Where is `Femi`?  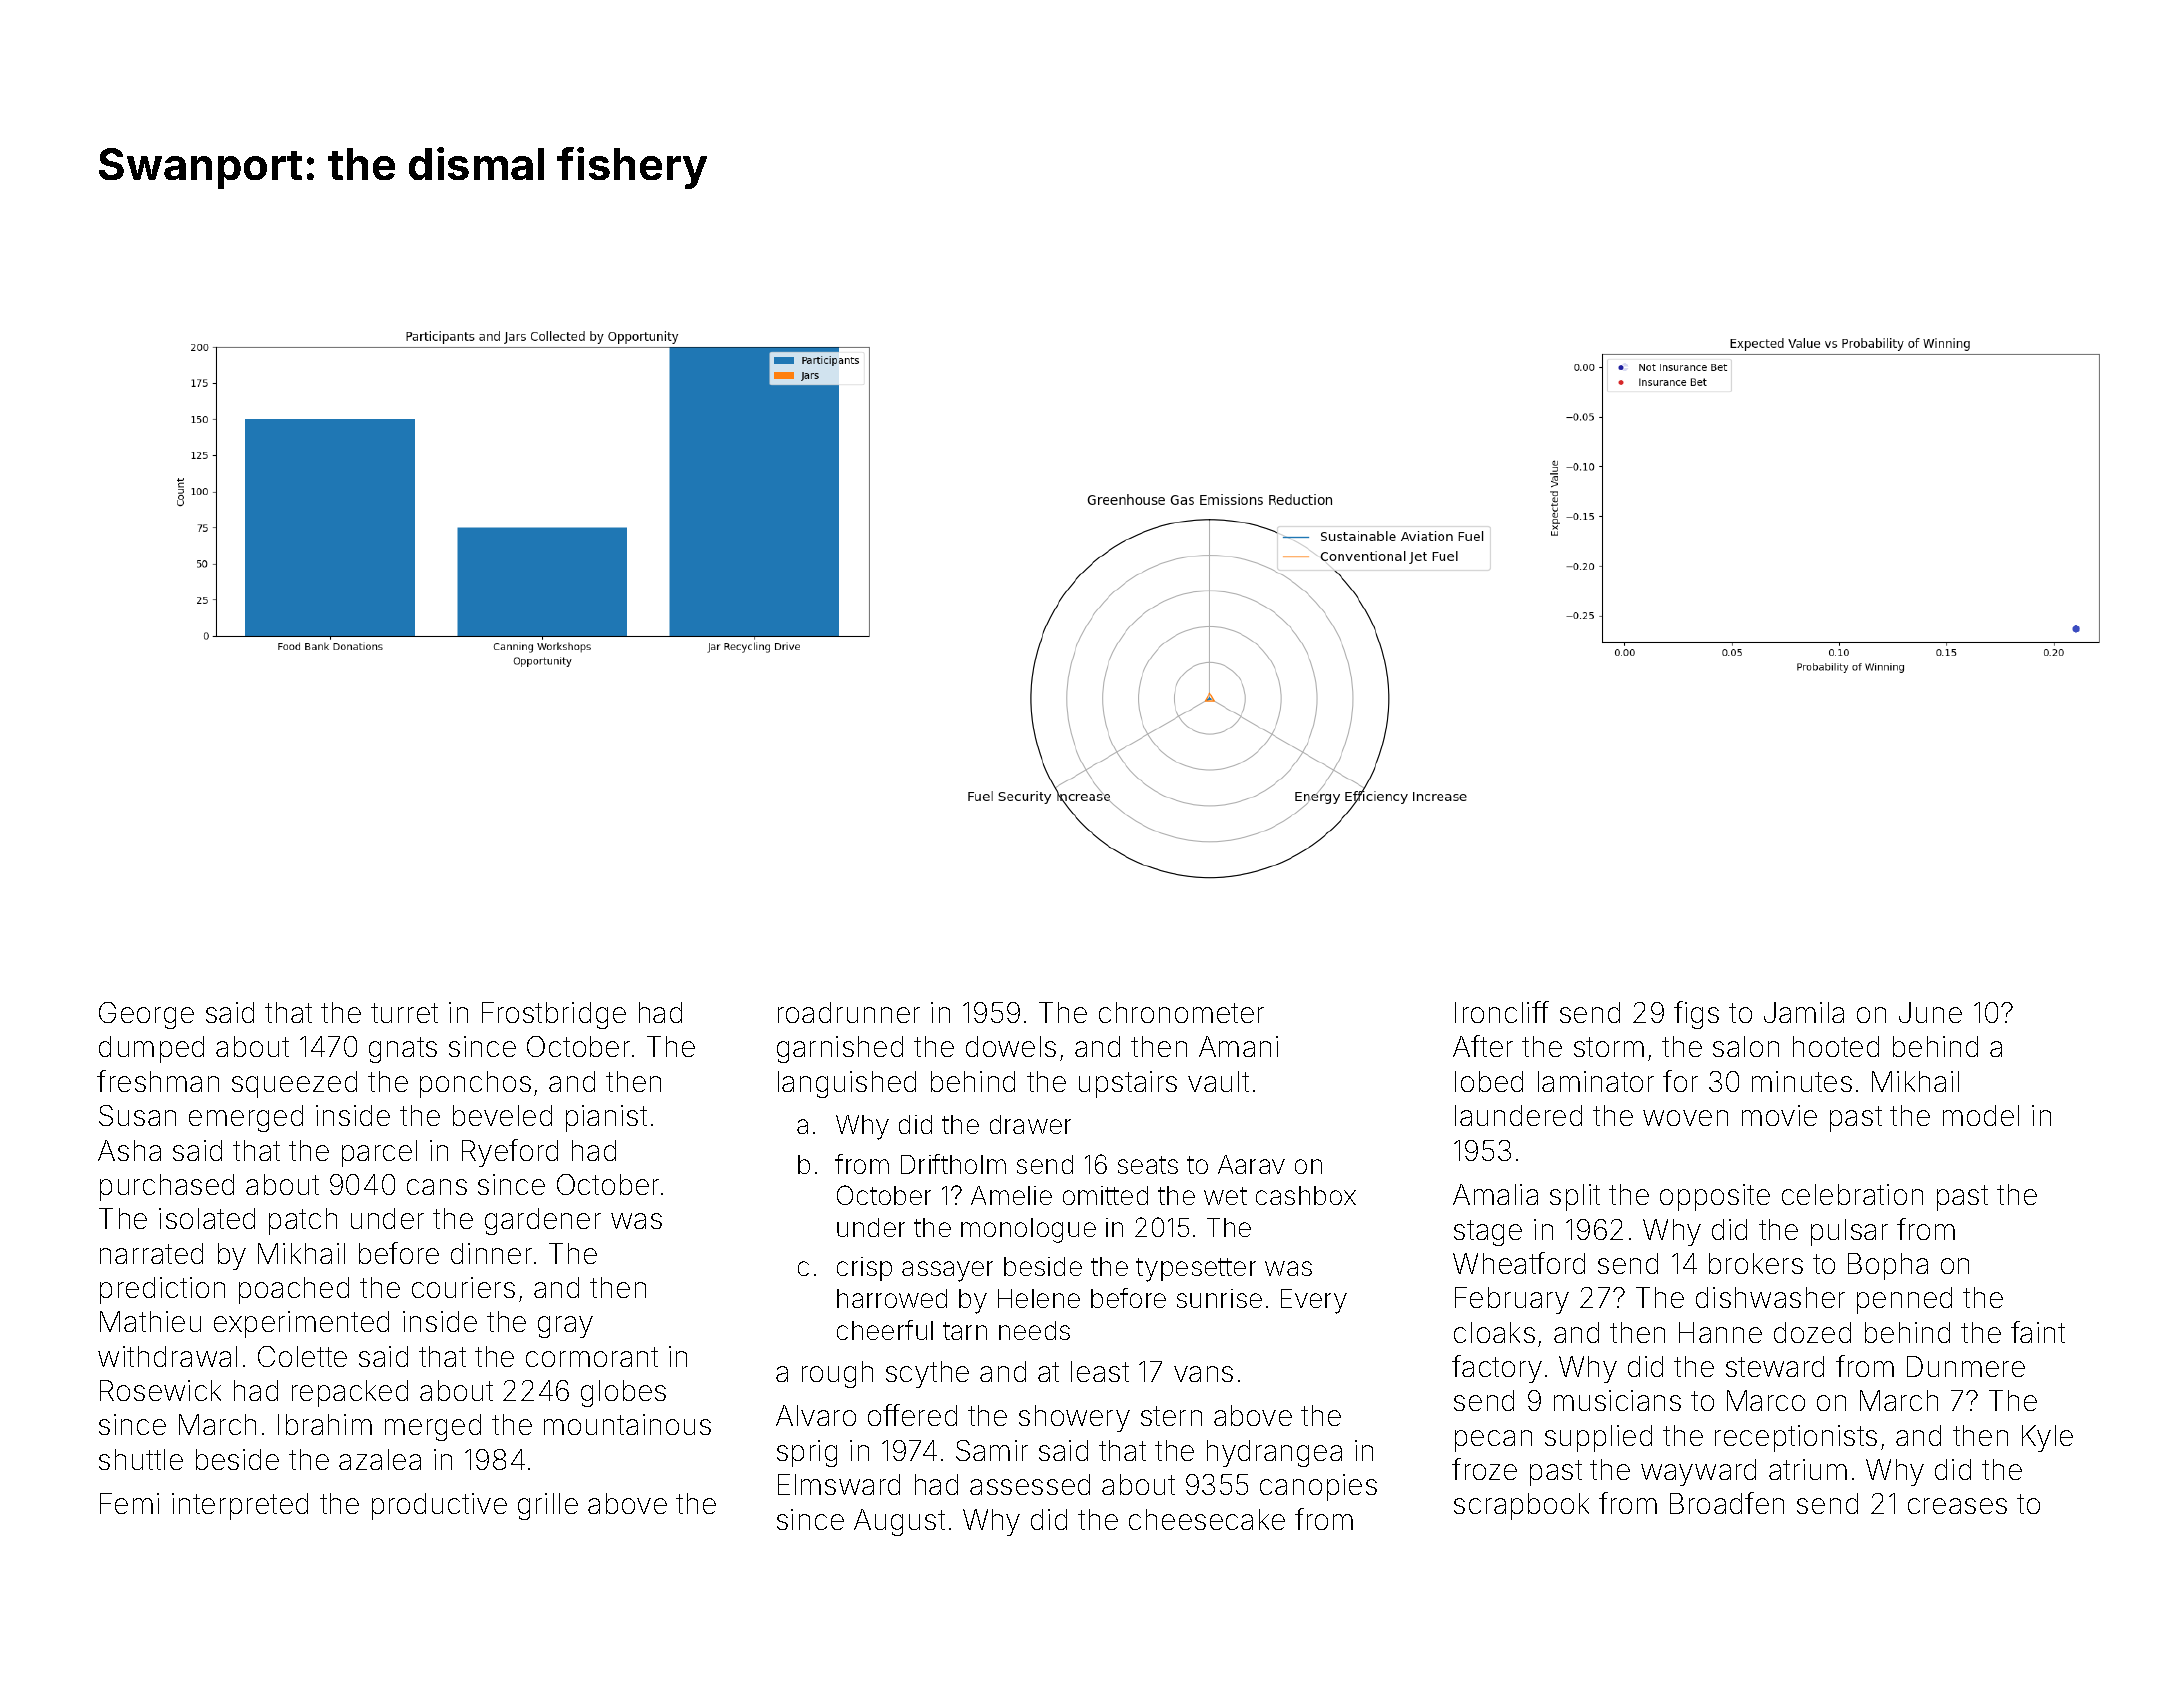 Femi is located at coordinates (129, 1503).
